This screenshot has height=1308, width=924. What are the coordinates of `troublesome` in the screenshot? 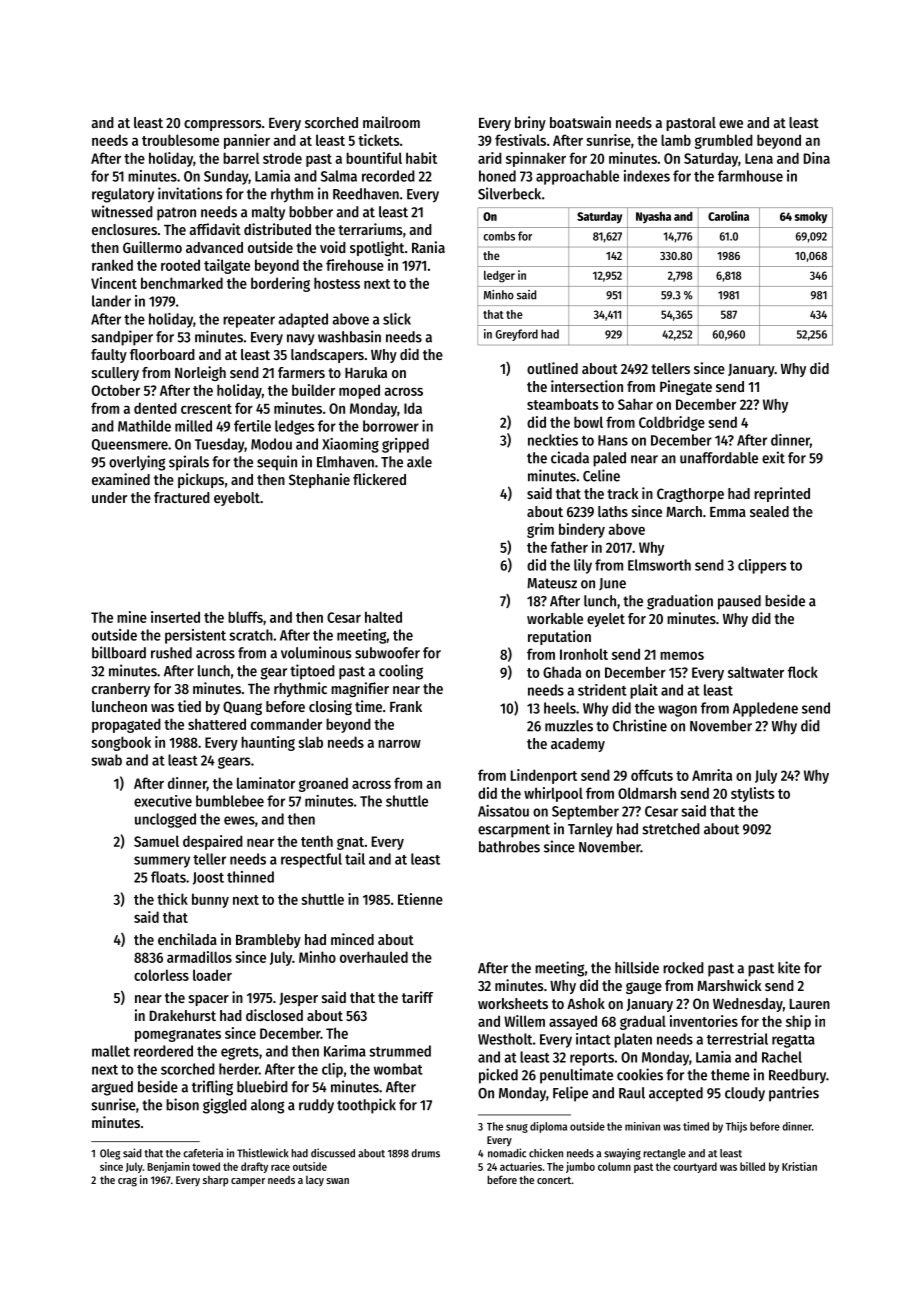 It's located at (180, 140).
